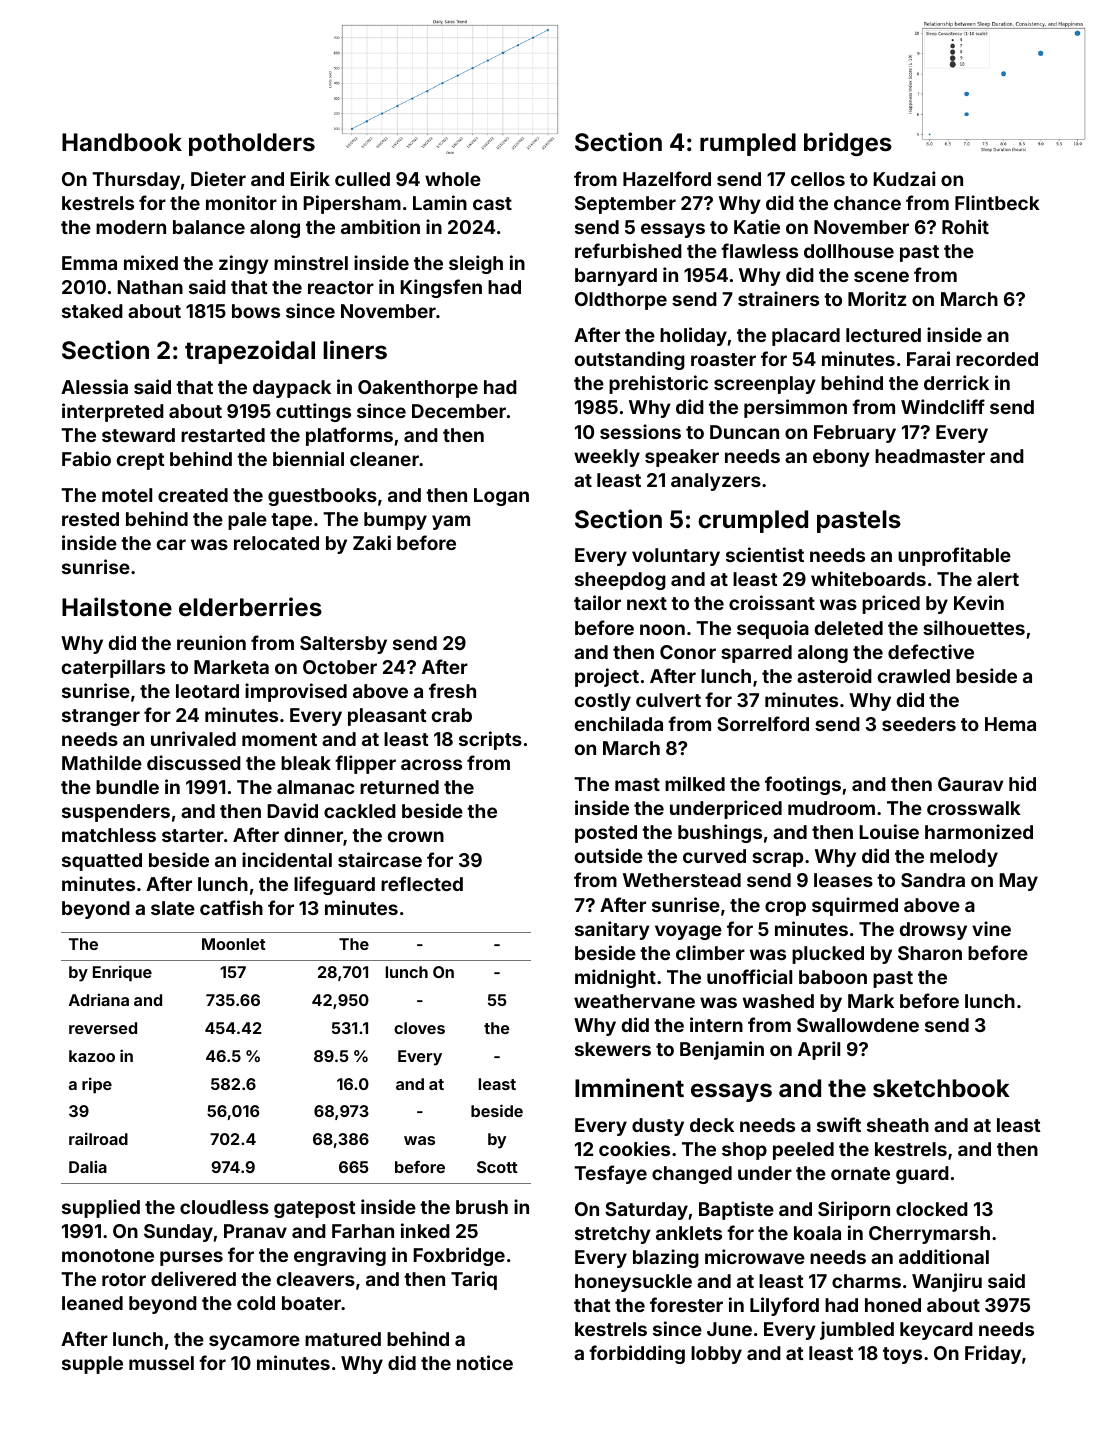 The image size is (1105, 1431). Describe the element at coordinates (956, 382) in the image. I see `derrick` at that location.
